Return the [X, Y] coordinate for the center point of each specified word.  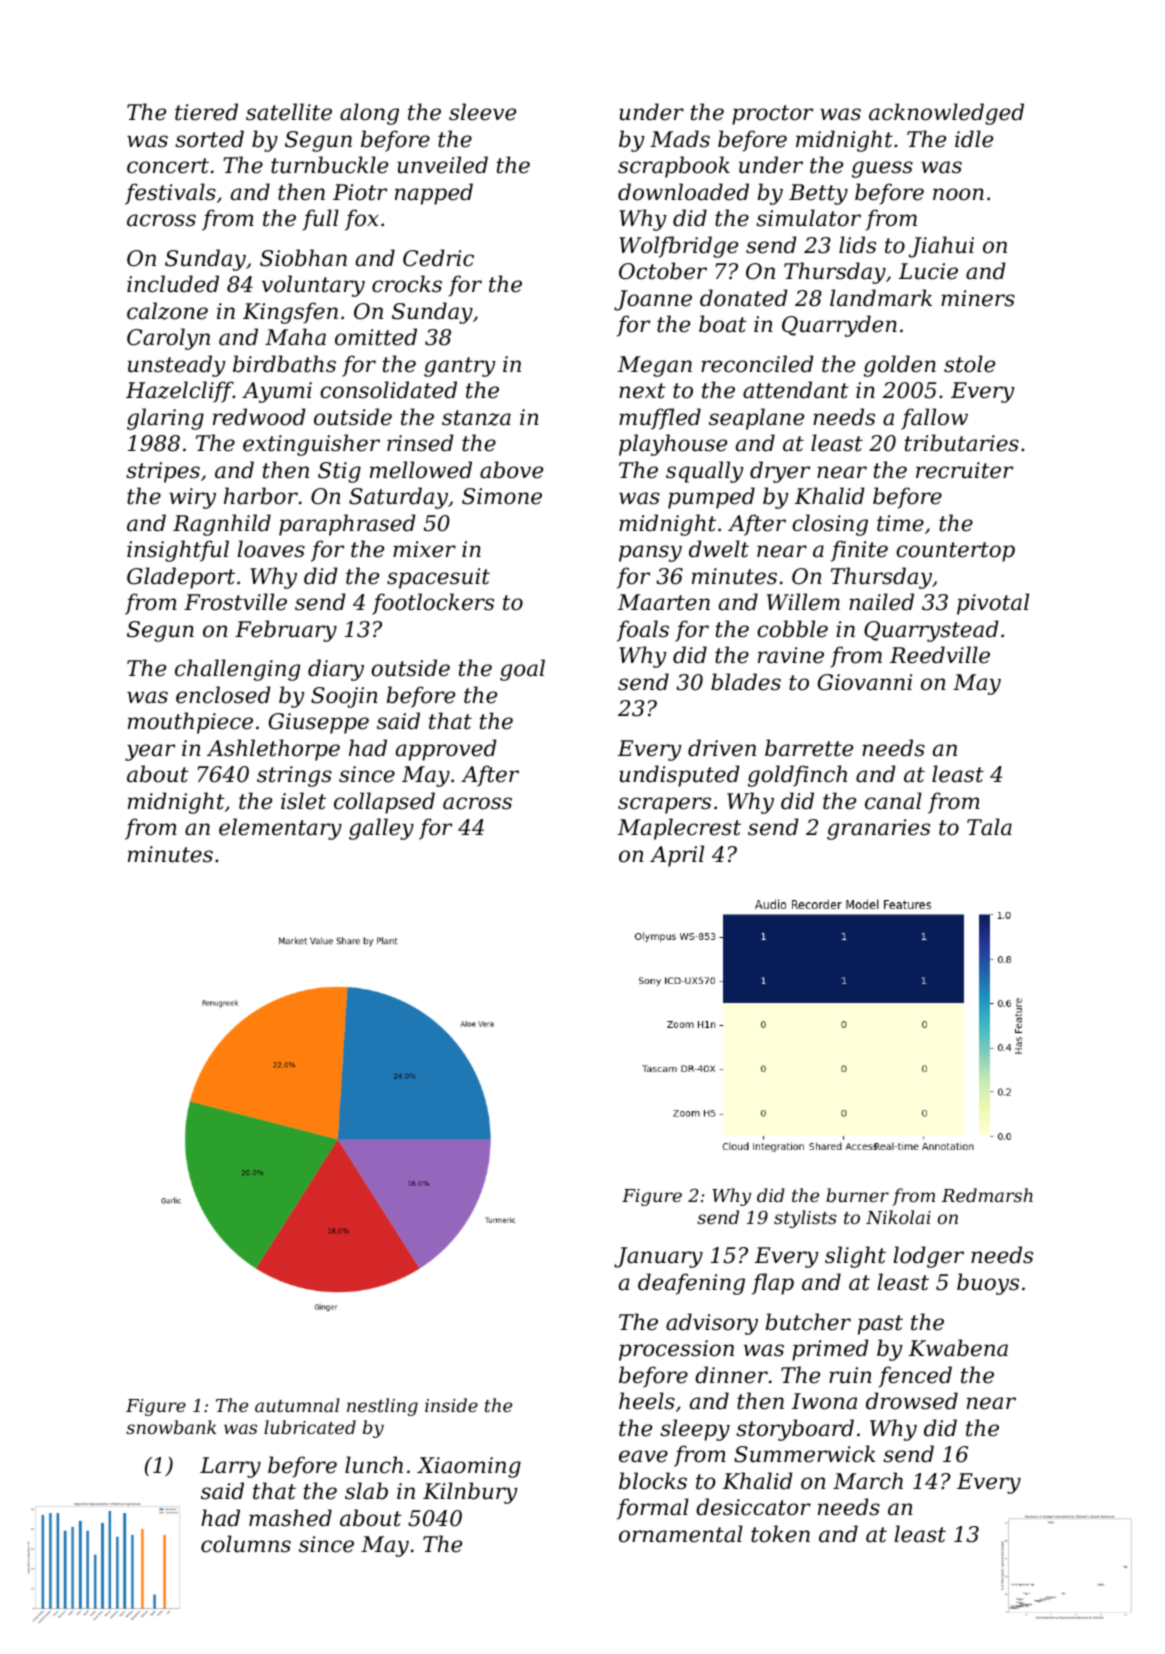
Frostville [235, 602]
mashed [290, 1518]
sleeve [482, 112]
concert [168, 166]
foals [643, 631]
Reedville [940, 655]
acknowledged [946, 114]
